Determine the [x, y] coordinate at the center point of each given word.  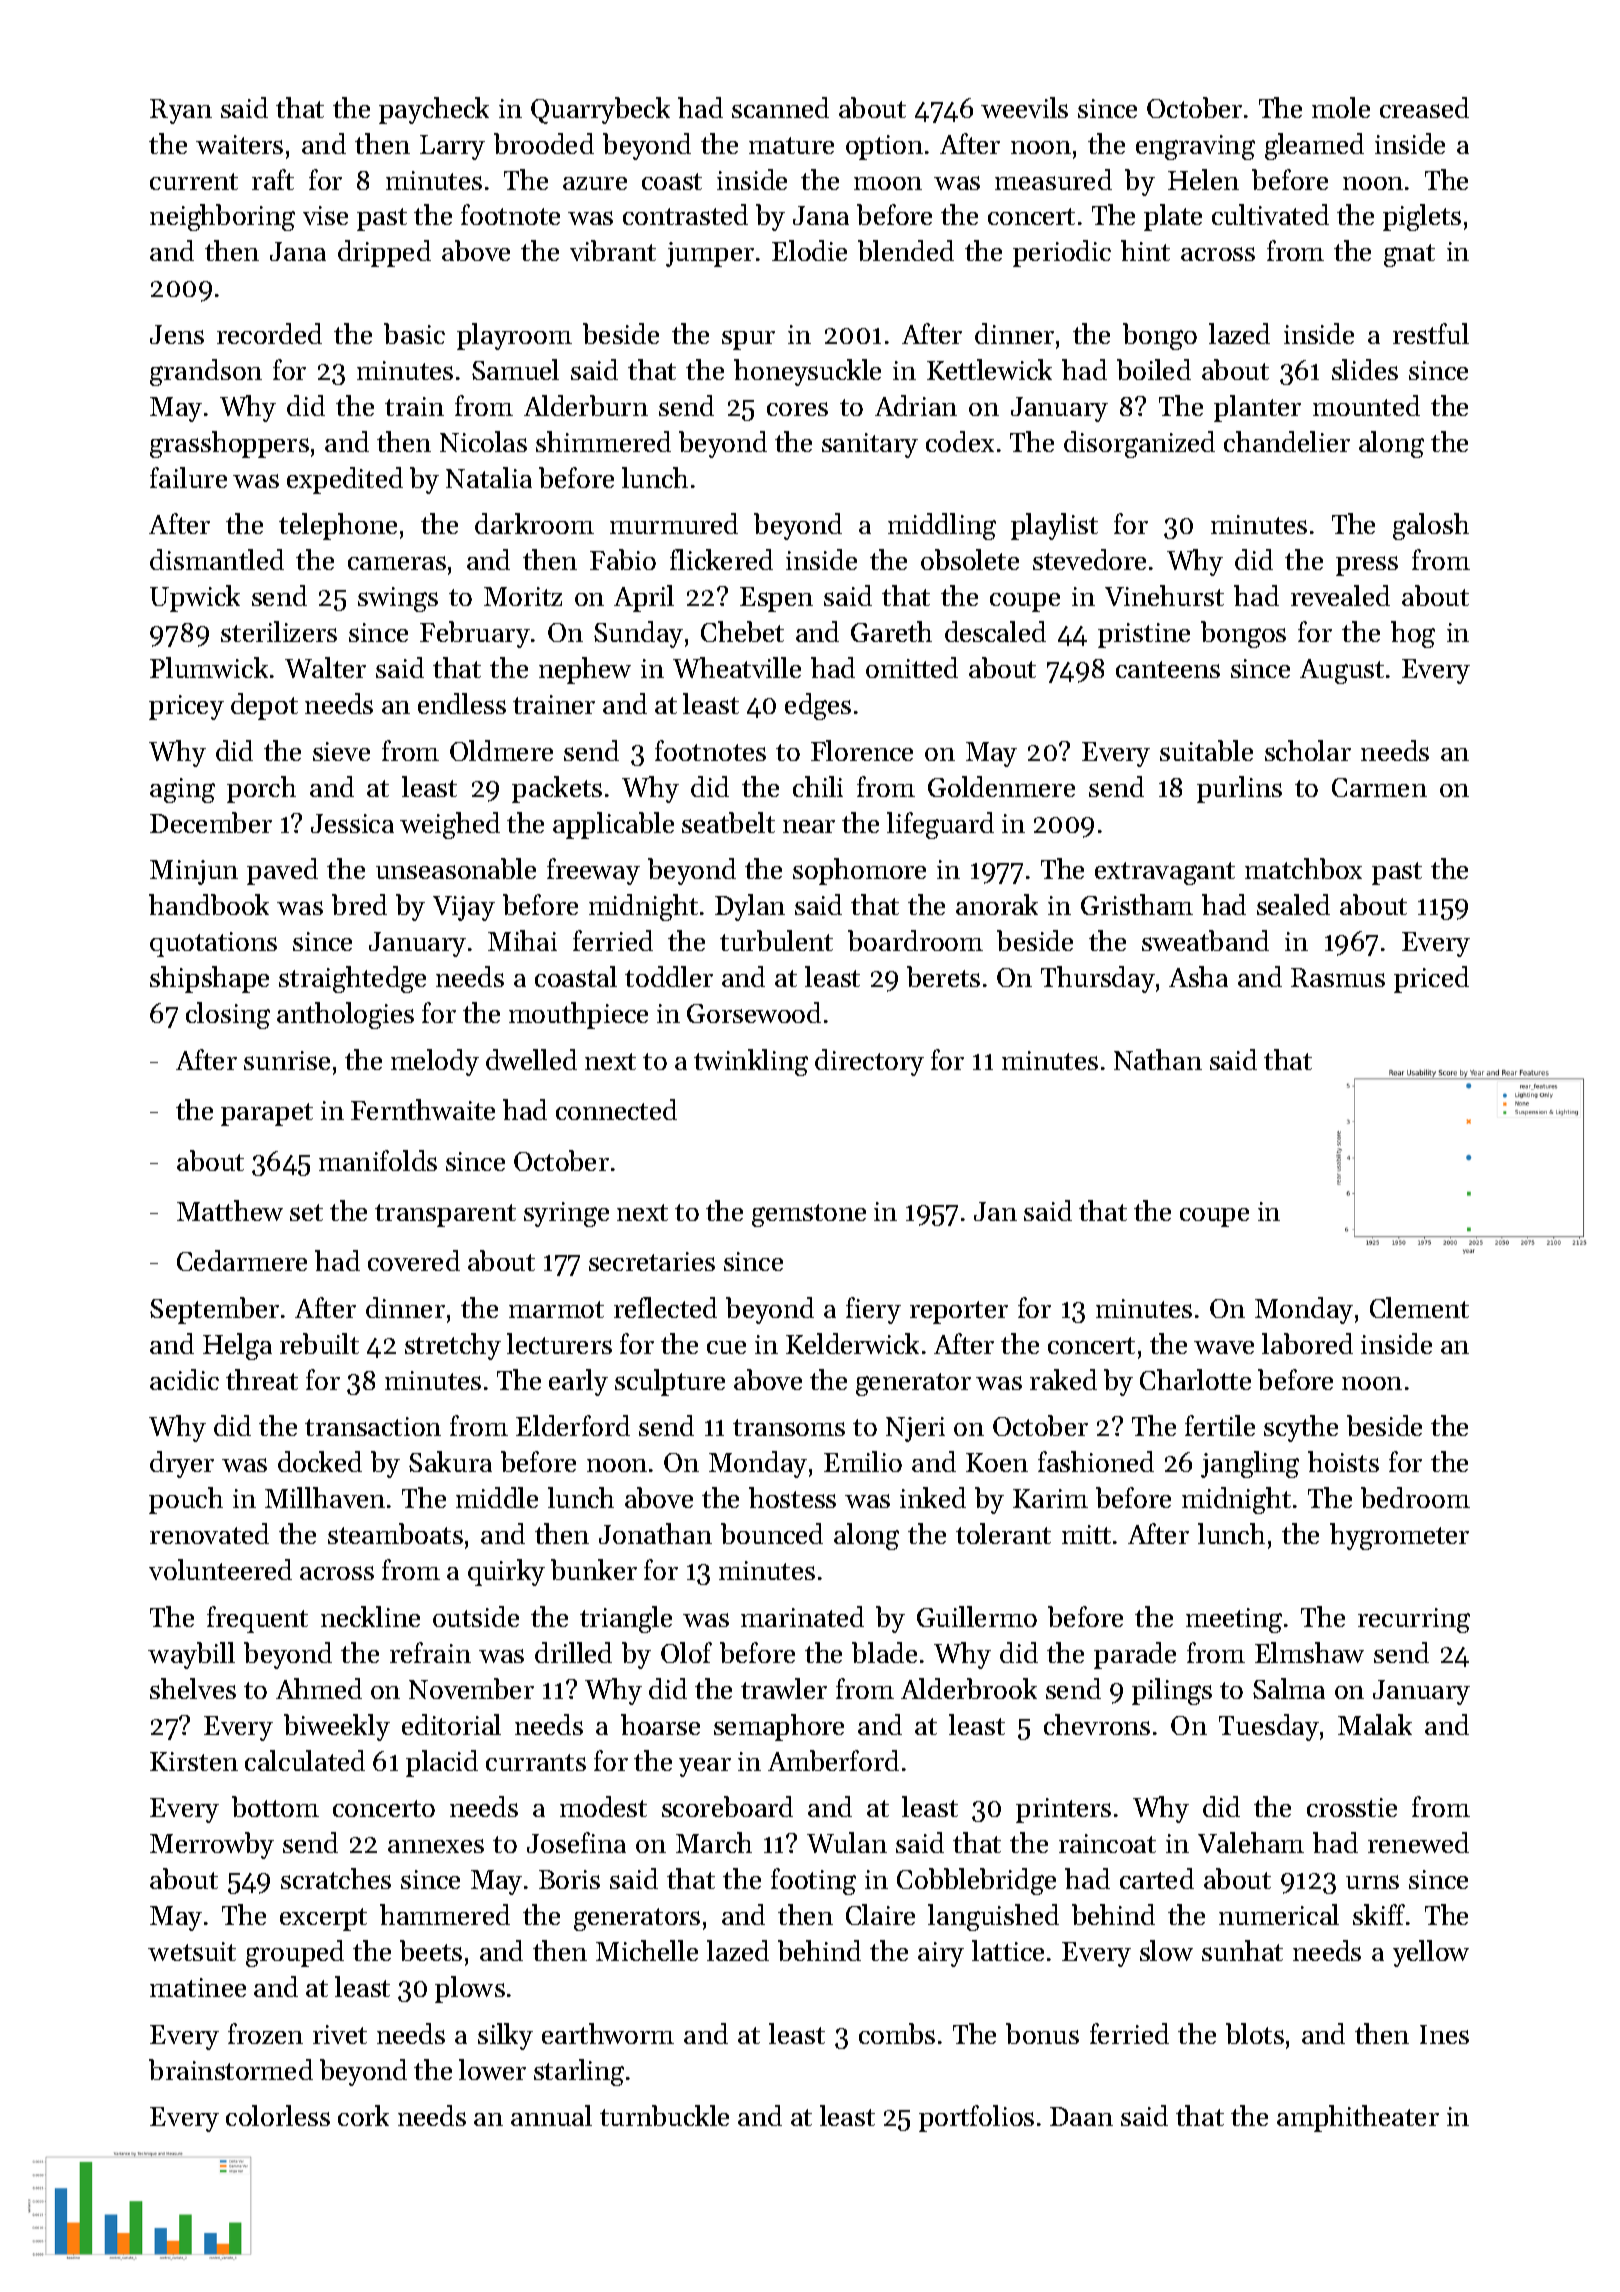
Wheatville [737, 667]
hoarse [660, 1724]
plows [470, 1989]
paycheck [434, 110]
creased [1424, 107]
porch [261, 789]
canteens [1168, 669]
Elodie [809, 250]
